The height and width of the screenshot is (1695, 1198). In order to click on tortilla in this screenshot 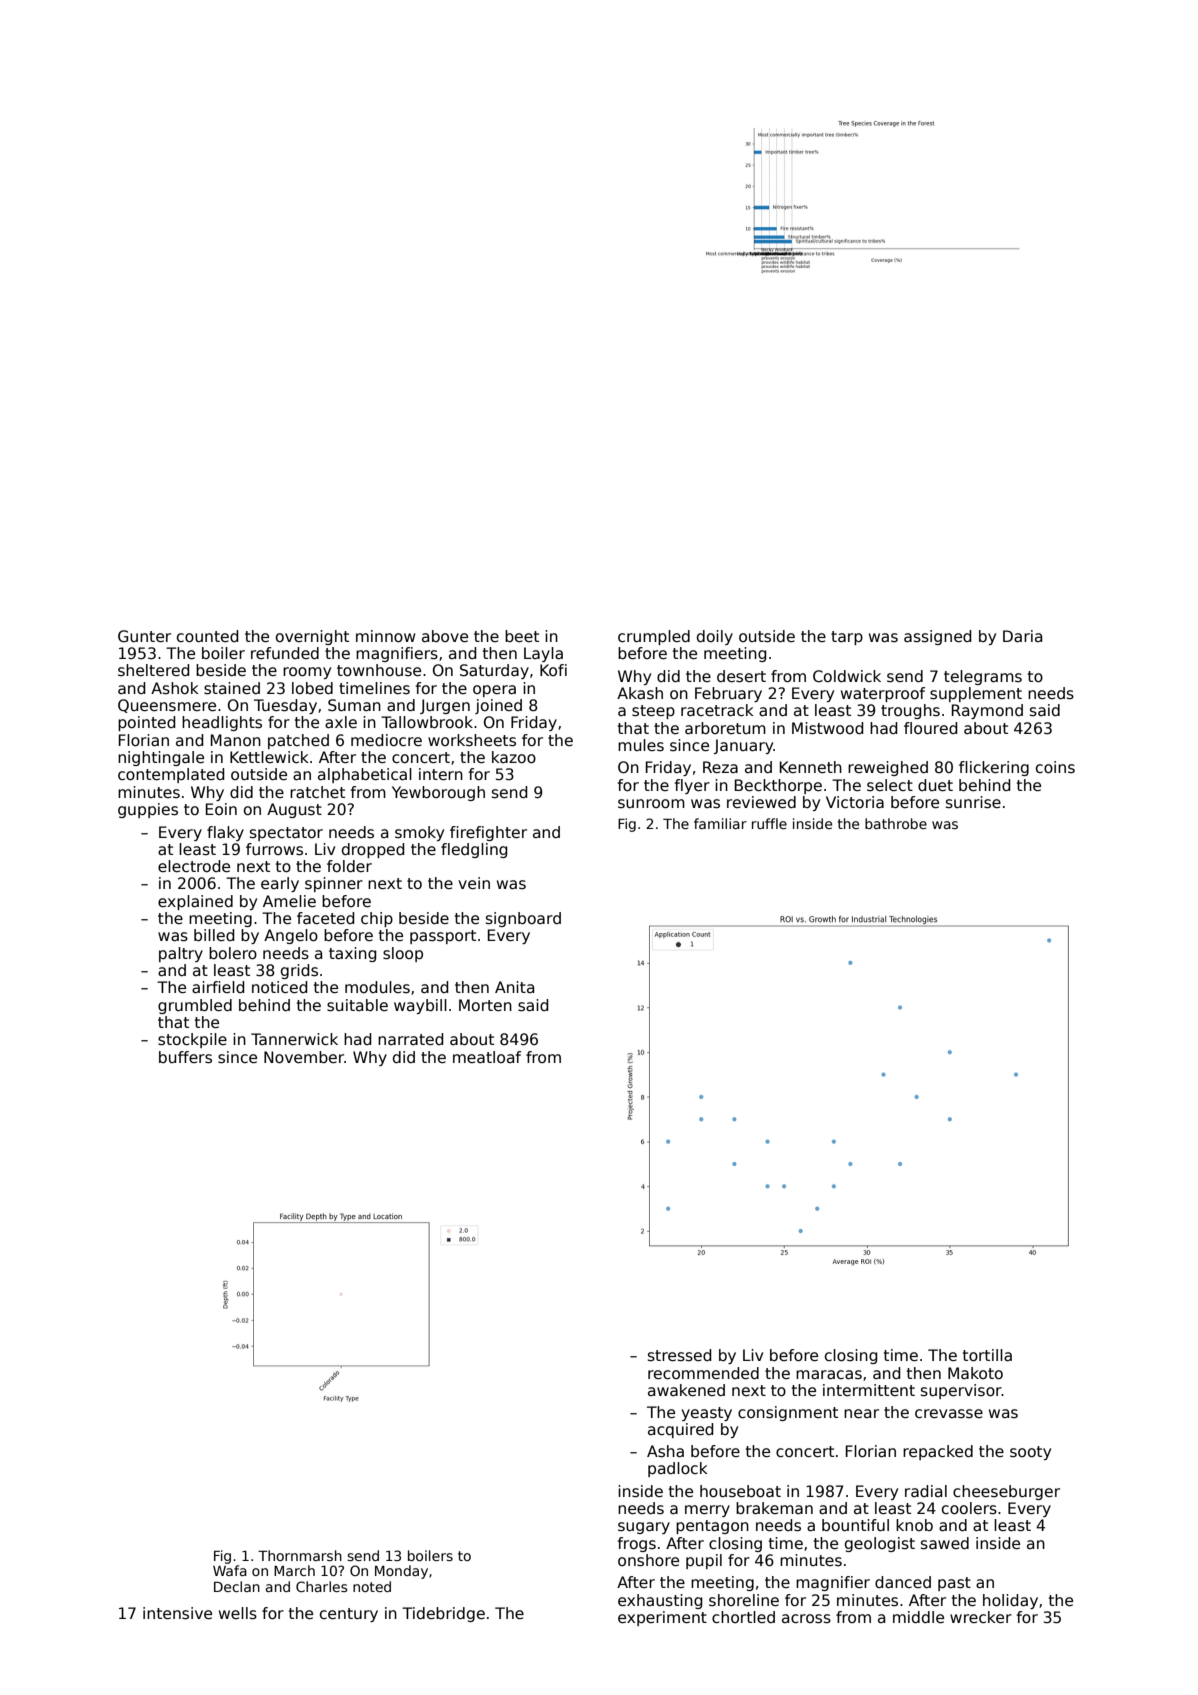, I will do `click(987, 1355)`.
